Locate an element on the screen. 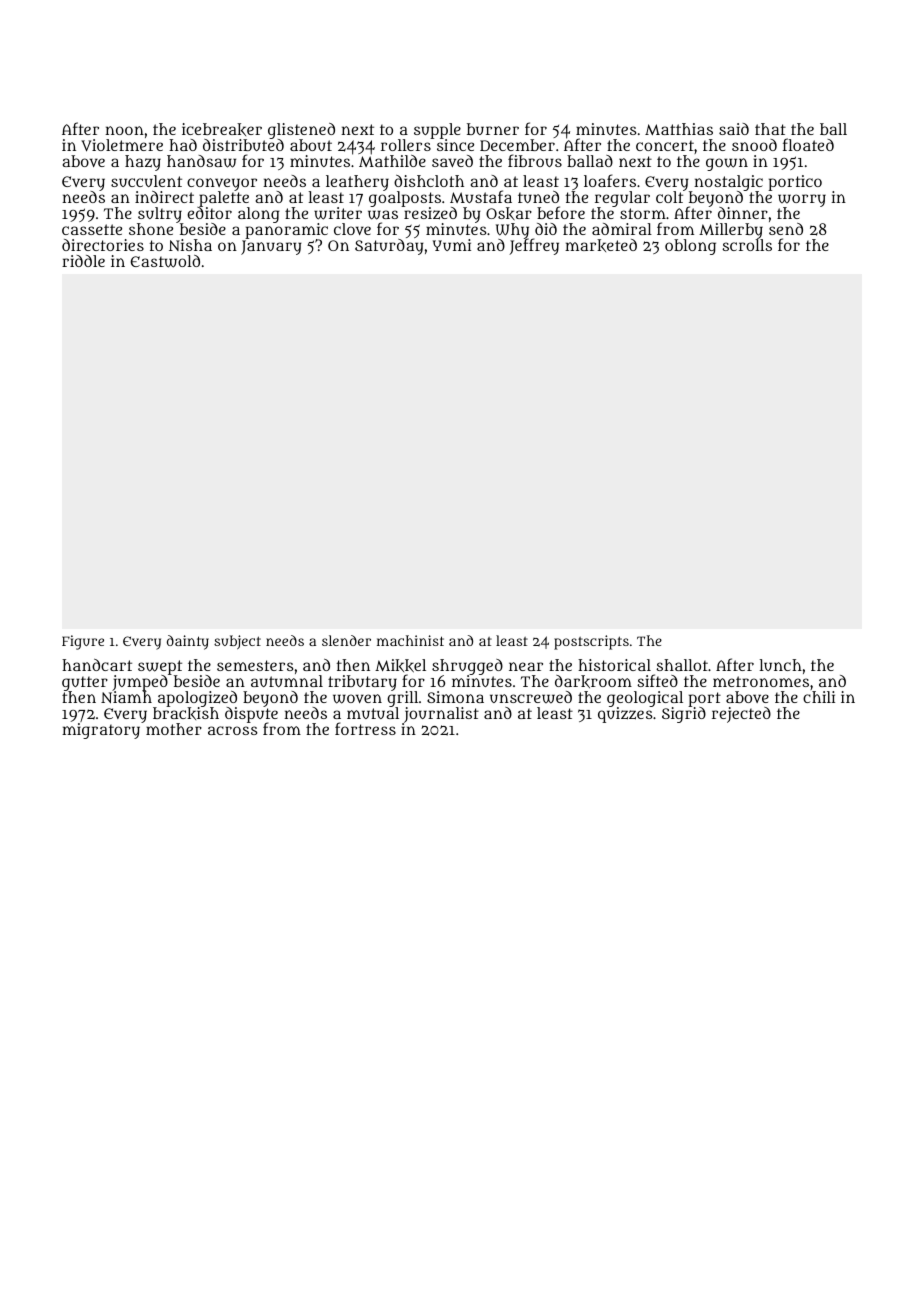  postscripts is located at coordinates (591, 642).
